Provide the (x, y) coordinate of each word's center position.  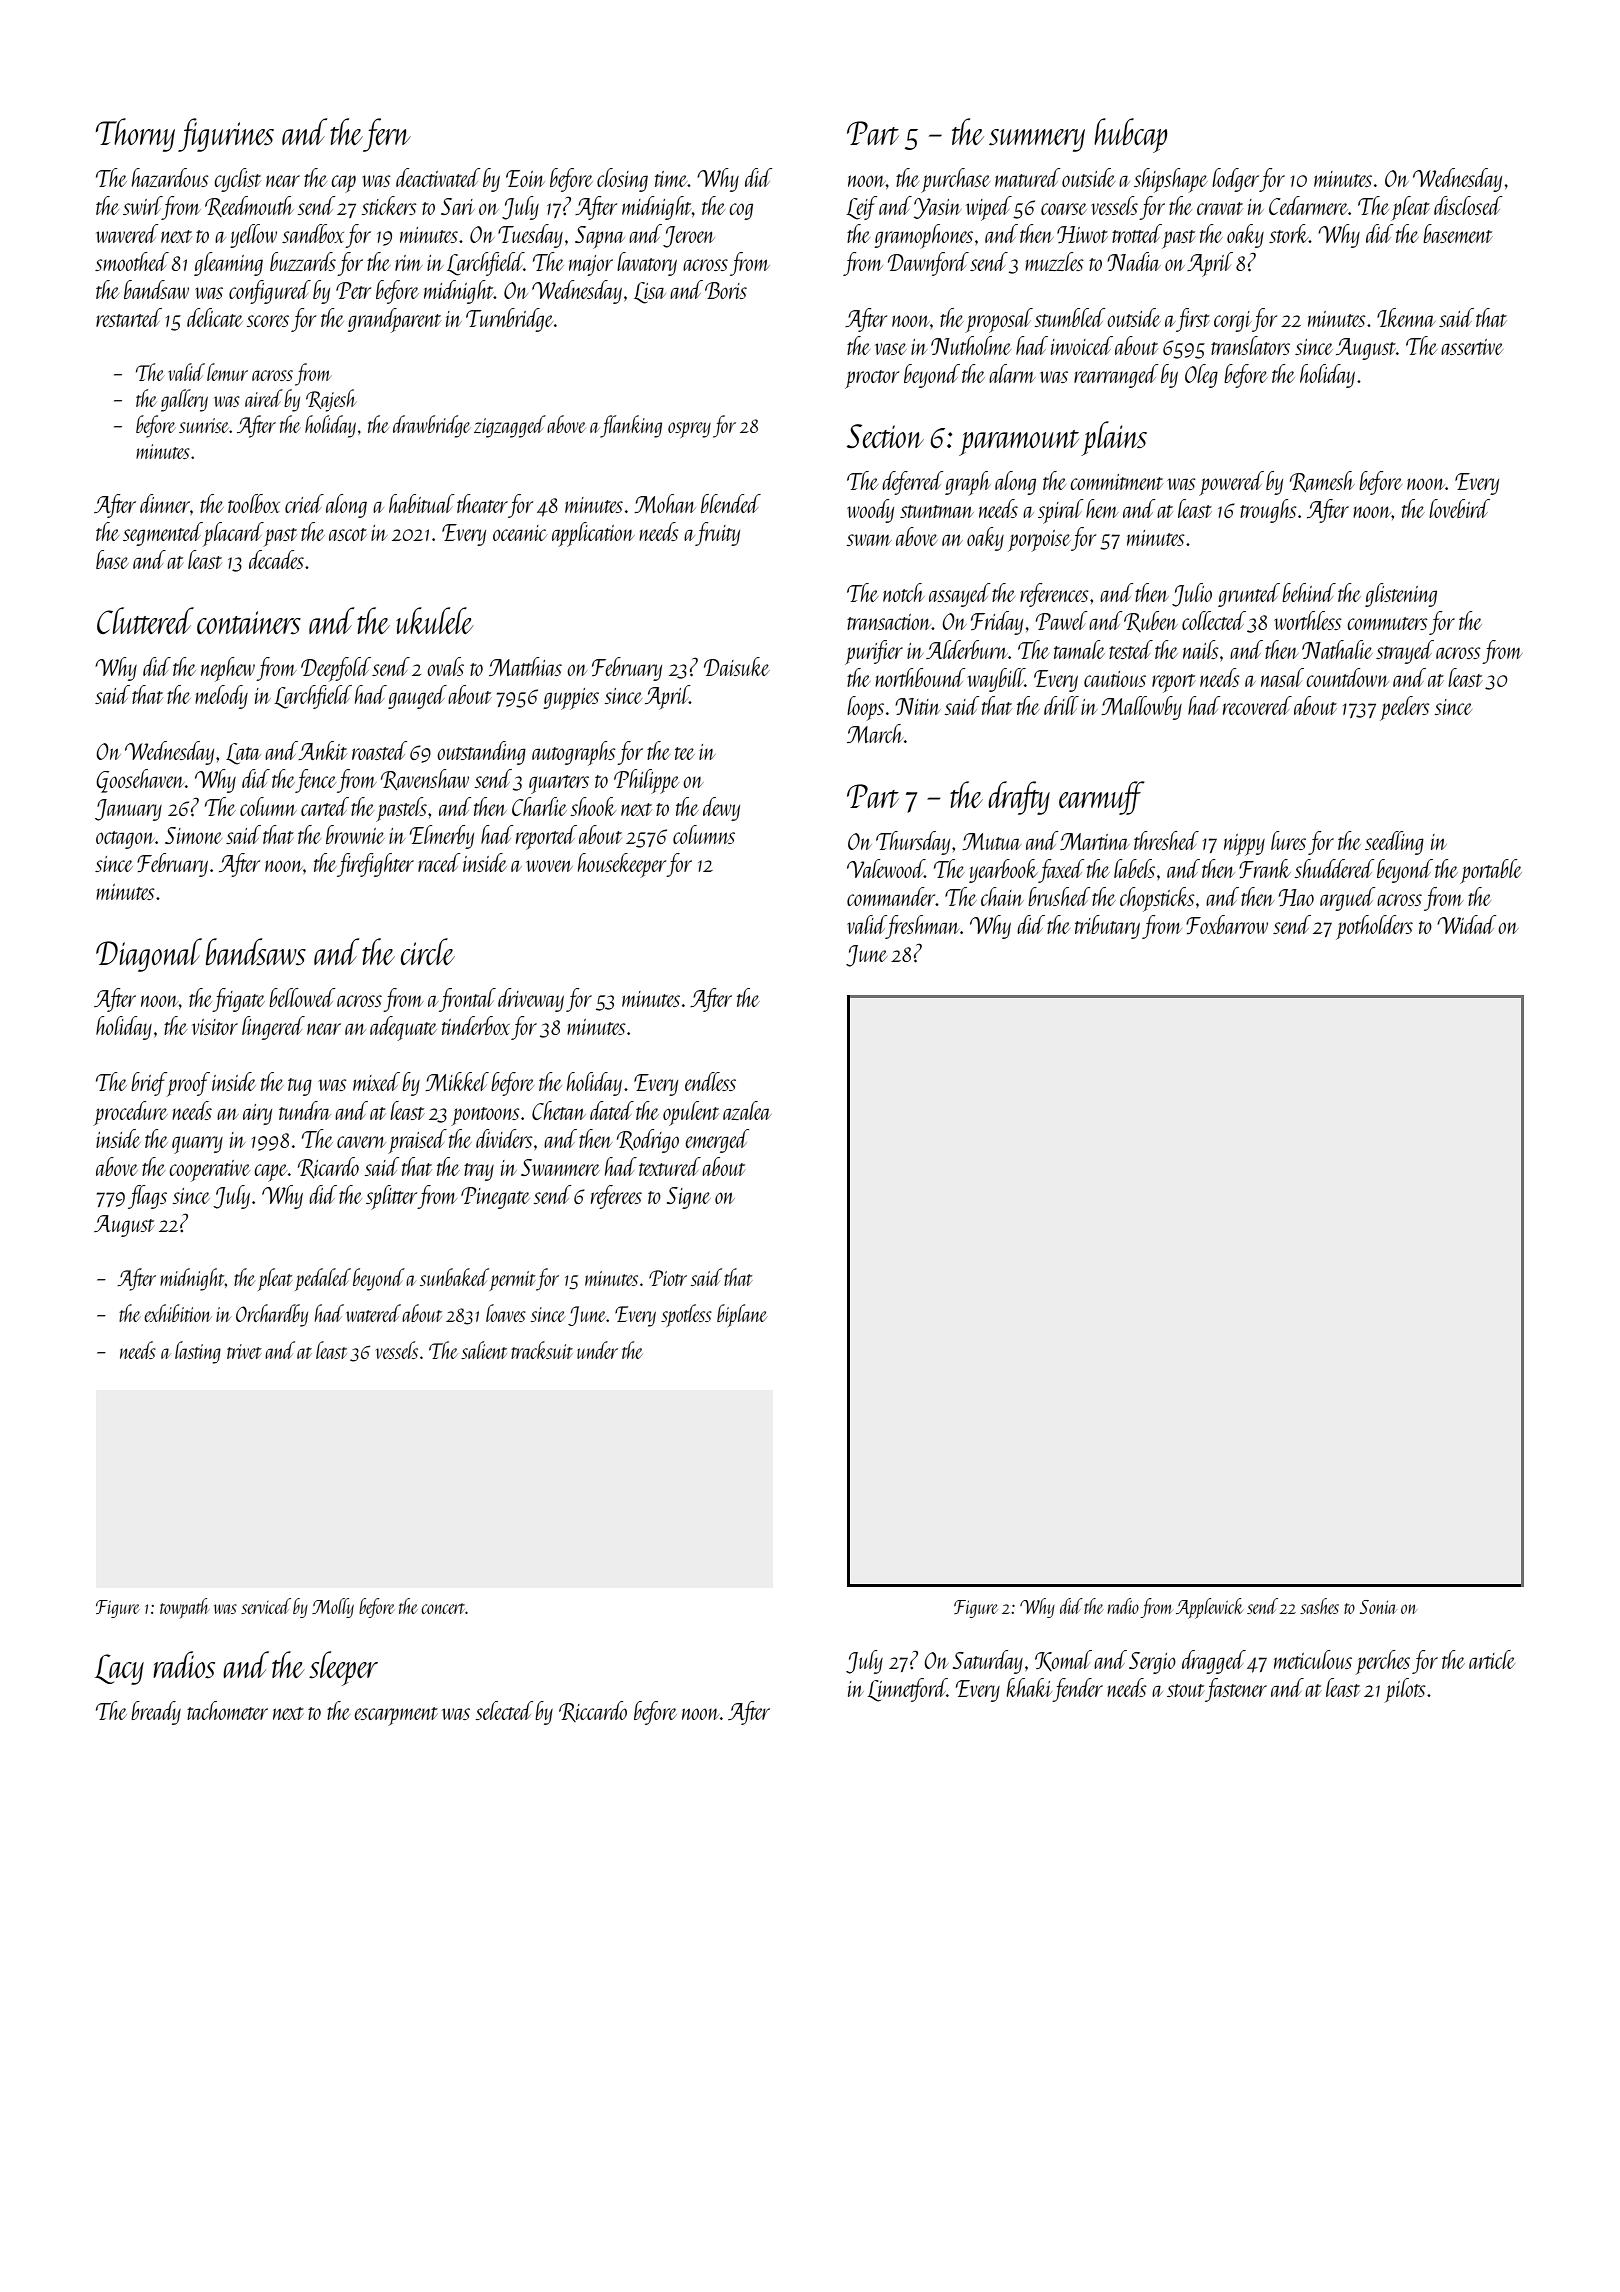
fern (387, 135)
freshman (923, 927)
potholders (1374, 927)
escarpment (396, 1716)
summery (1037, 140)
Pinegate (495, 1198)
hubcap (1130, 135)
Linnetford (907, 1690)
